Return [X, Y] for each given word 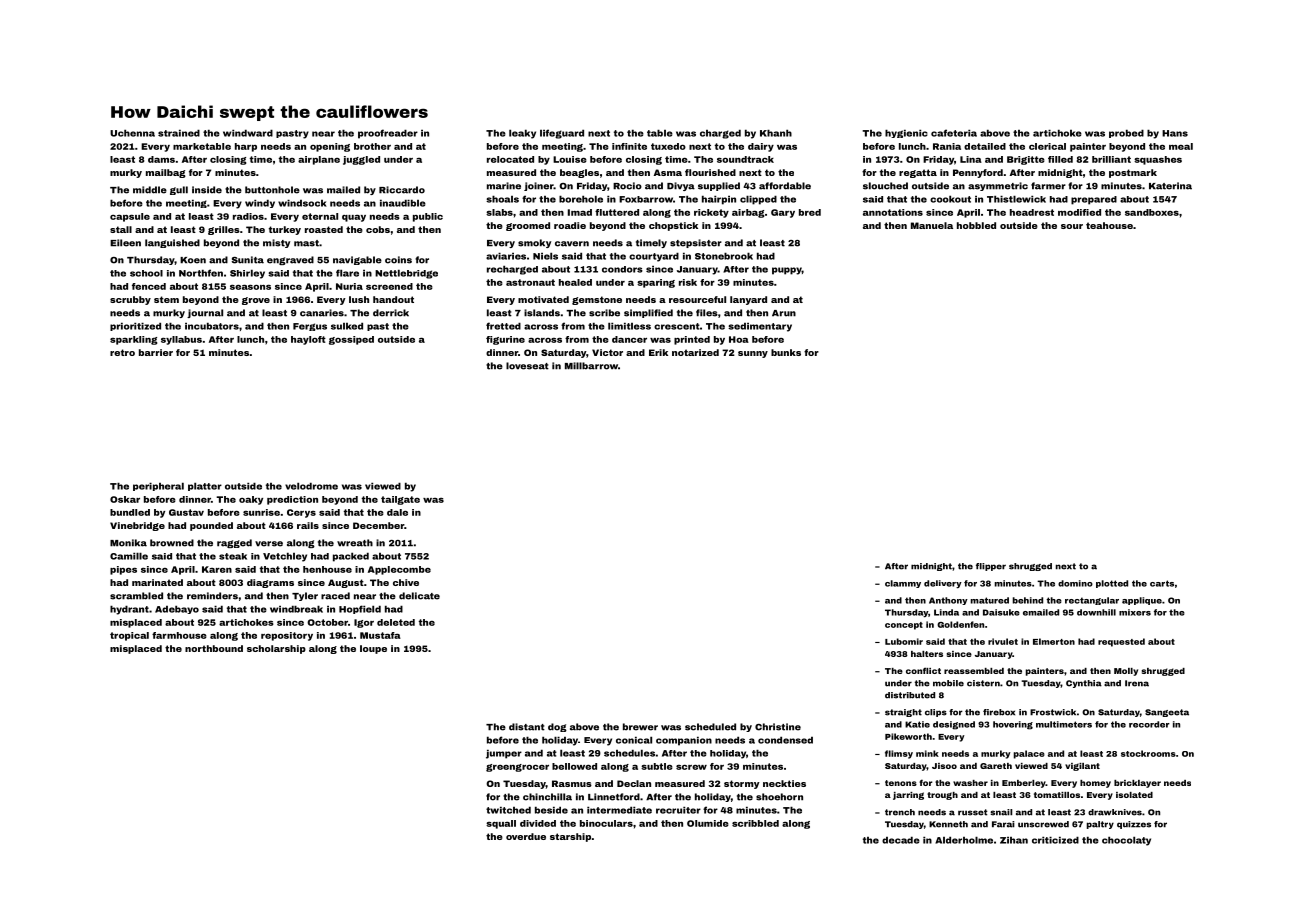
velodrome [311, 486]
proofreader [388, 134]
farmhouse [179, 635]
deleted [396, 622]
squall [501, 824]
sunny [753, 354]
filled [1060, 159]
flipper [991, 567]
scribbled [755, 823]
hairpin [719, 200]
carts [1162, 583]
